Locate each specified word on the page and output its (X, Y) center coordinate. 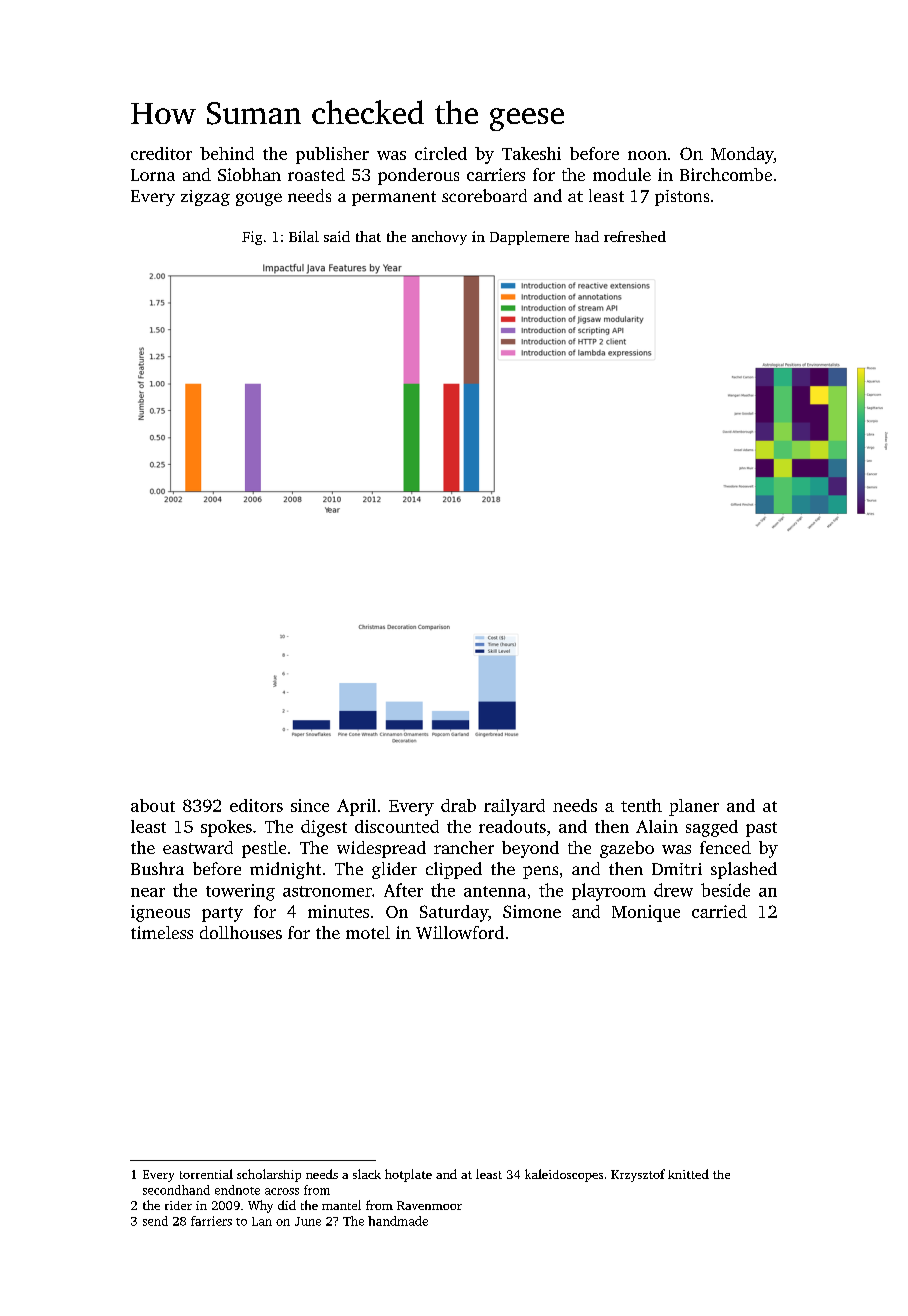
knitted (688, 1174)
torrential (206, 1174)
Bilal (304, 236)
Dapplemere (529, 238)
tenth (641, 805)
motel (368, 932)
